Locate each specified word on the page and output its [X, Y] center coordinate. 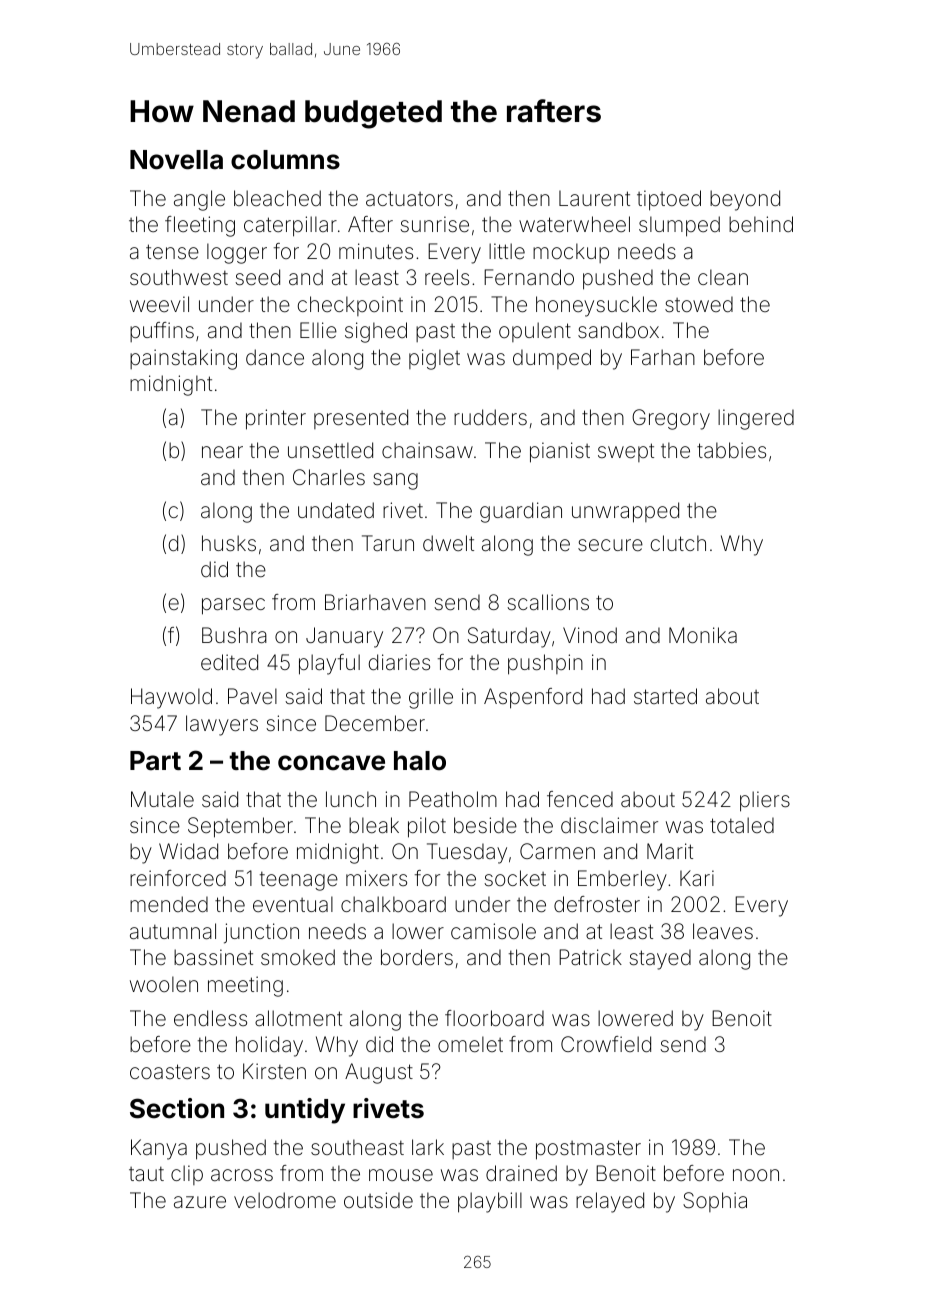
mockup [571, 253]
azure [200, 1202]
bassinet [213, 957]
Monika [703, 635]
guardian [521, 512]
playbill [490, 1202]
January [344, 637]
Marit [670, 851]
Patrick [590, 957]
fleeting [200, 226]
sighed [376, 332]
